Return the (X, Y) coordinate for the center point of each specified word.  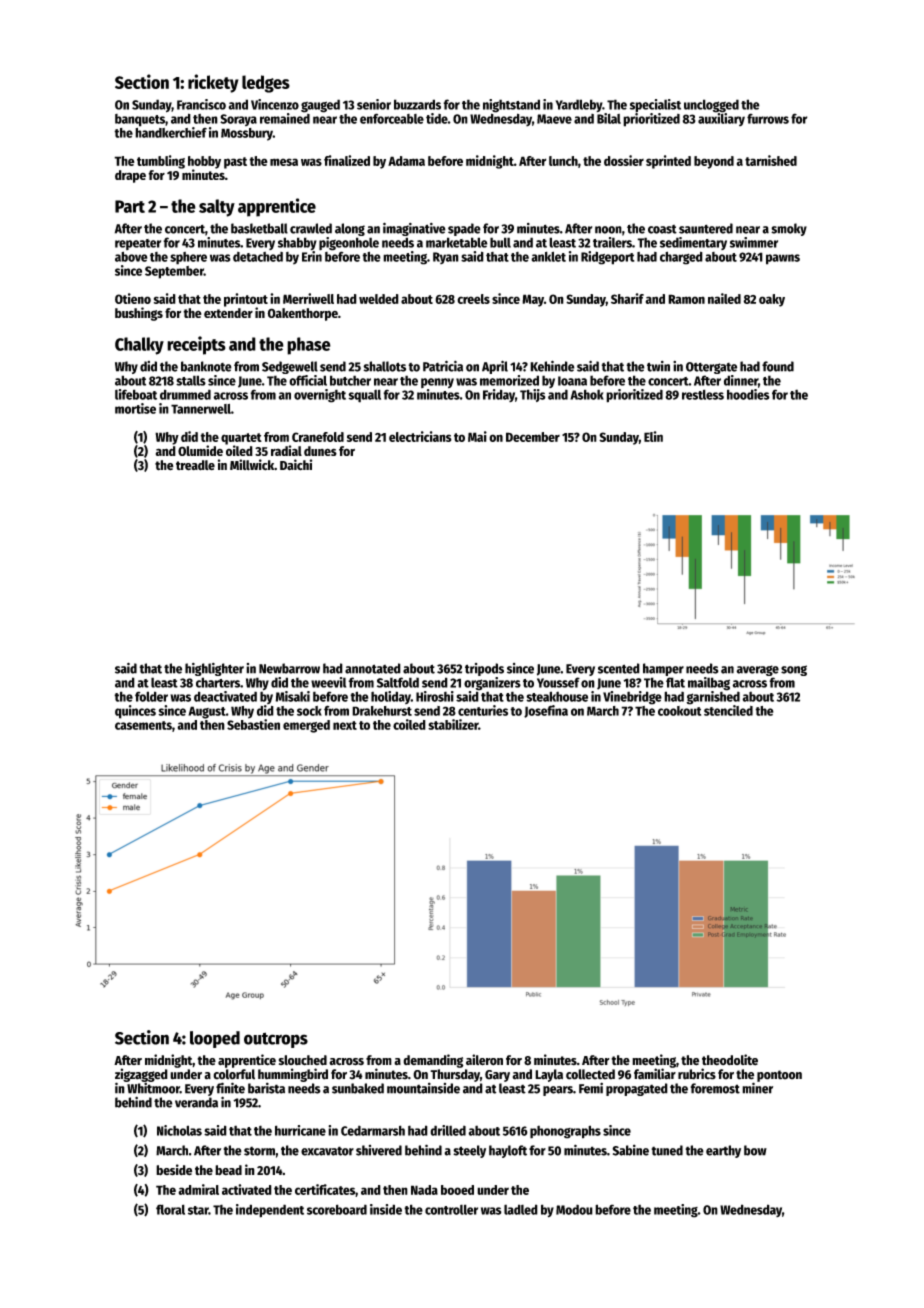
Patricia (443, 366)
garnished (713, 698)
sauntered (706, 228)
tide (437, 118)
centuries (483, 710)
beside (174, 1170)
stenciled (728, 710)
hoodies (748, 394)
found (778, 366)
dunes (320, 451)
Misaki (292, 696)
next (345, 725)
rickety (213, 83)
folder (151, 696)
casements (143, 725)
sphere (188, 258)
